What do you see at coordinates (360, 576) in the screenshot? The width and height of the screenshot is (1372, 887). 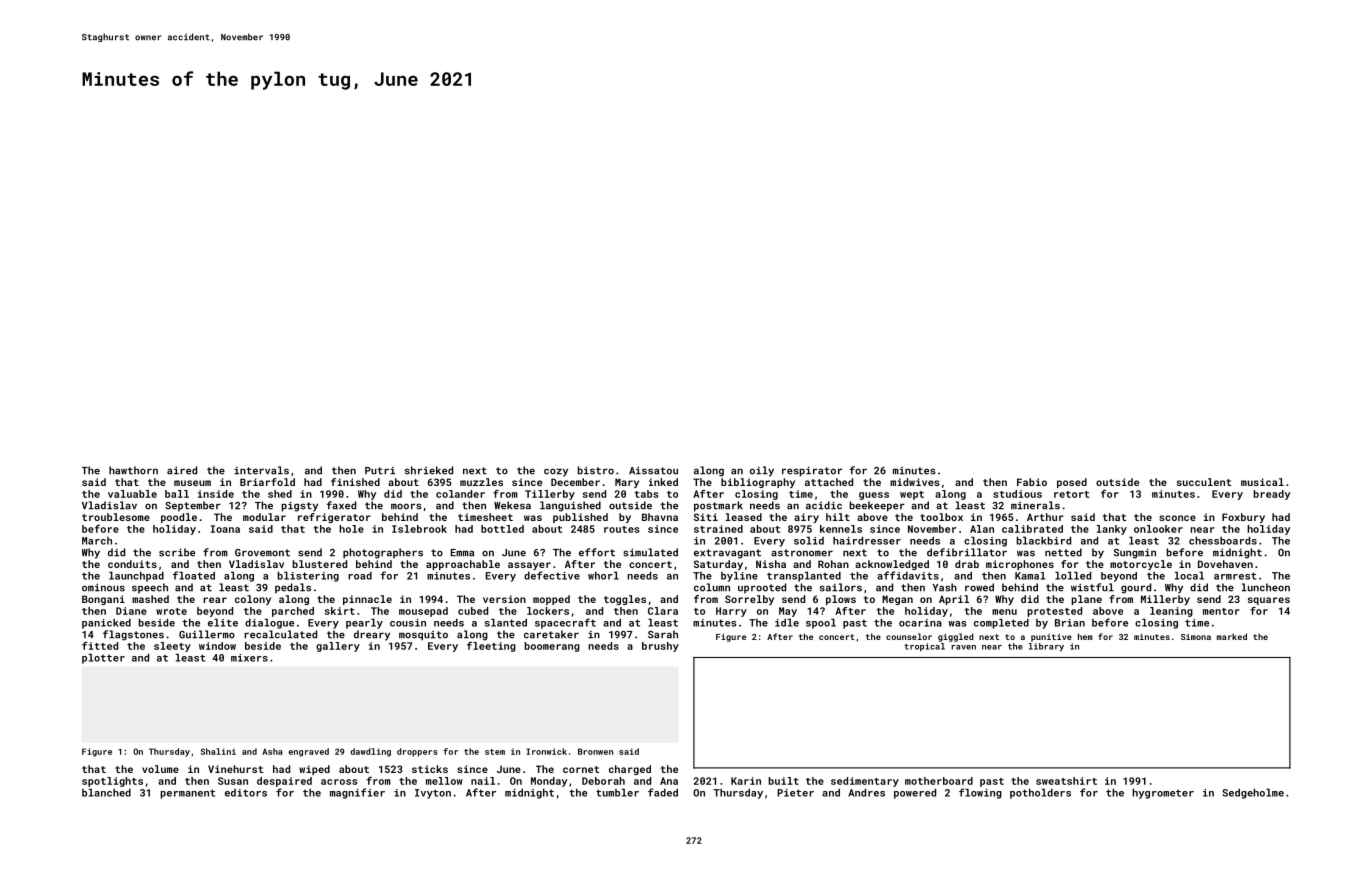 I see `road` at bounding box center [360, 576].
